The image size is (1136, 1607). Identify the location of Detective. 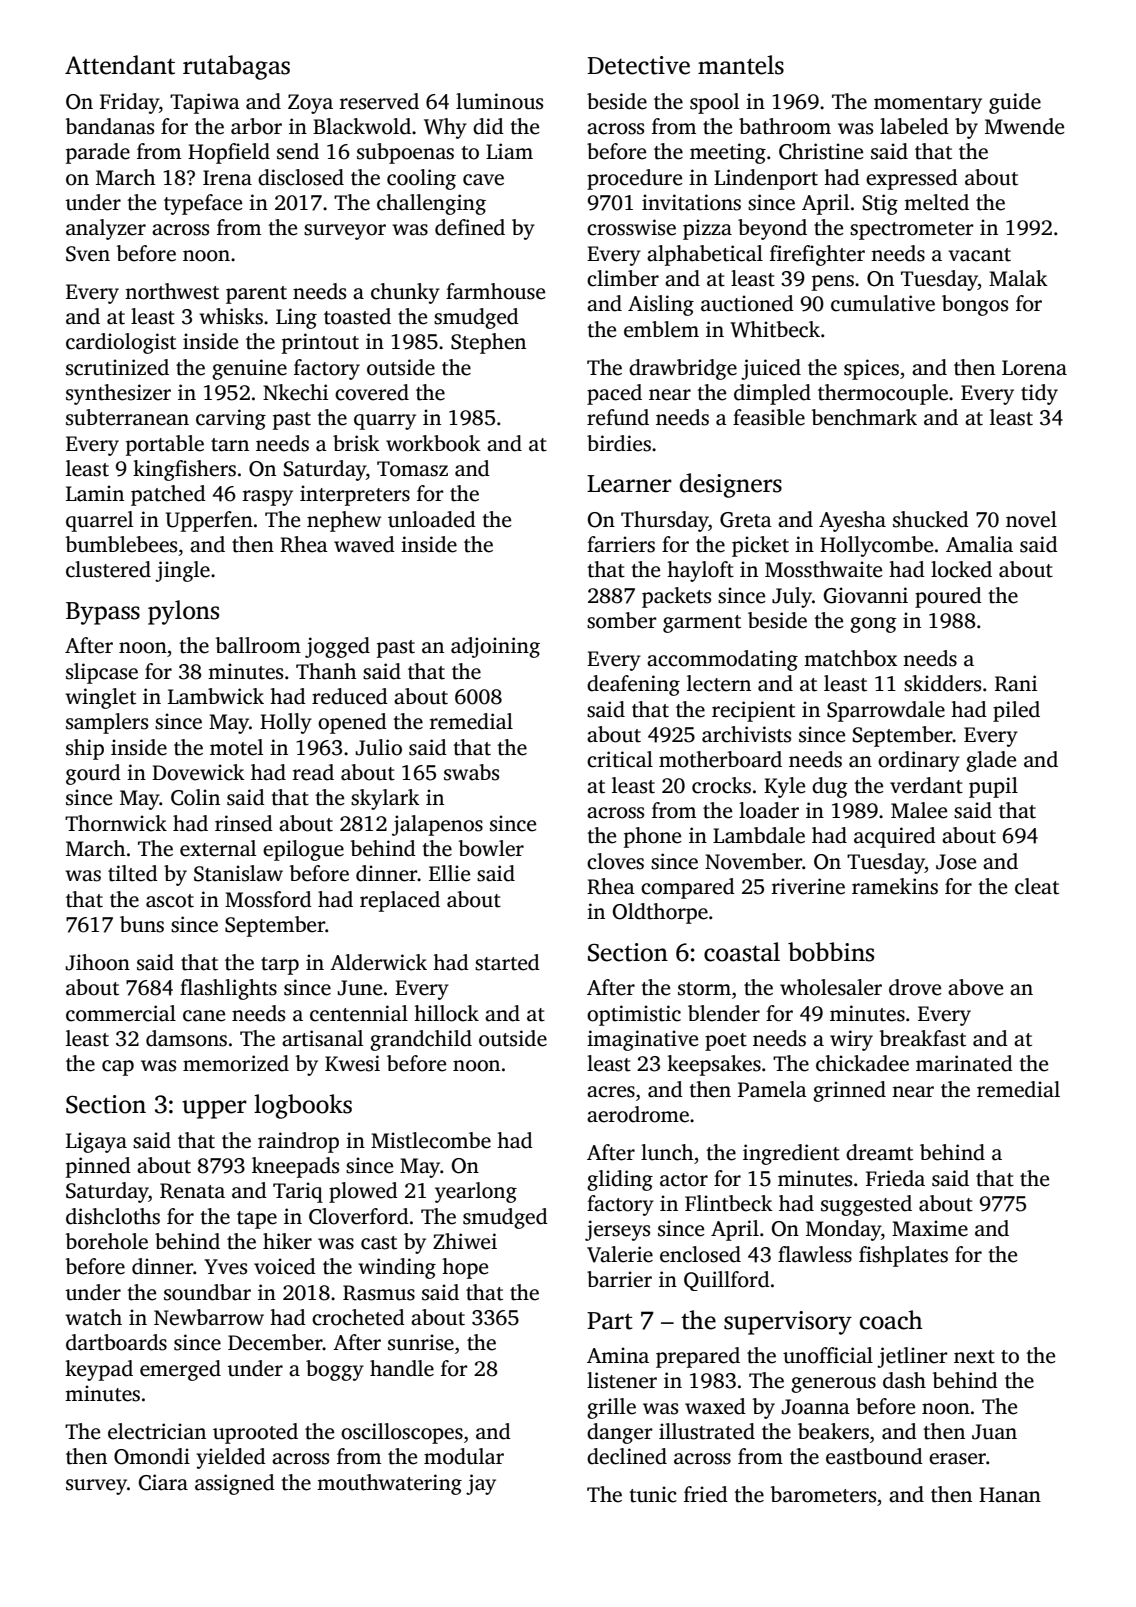
(638, 65).
